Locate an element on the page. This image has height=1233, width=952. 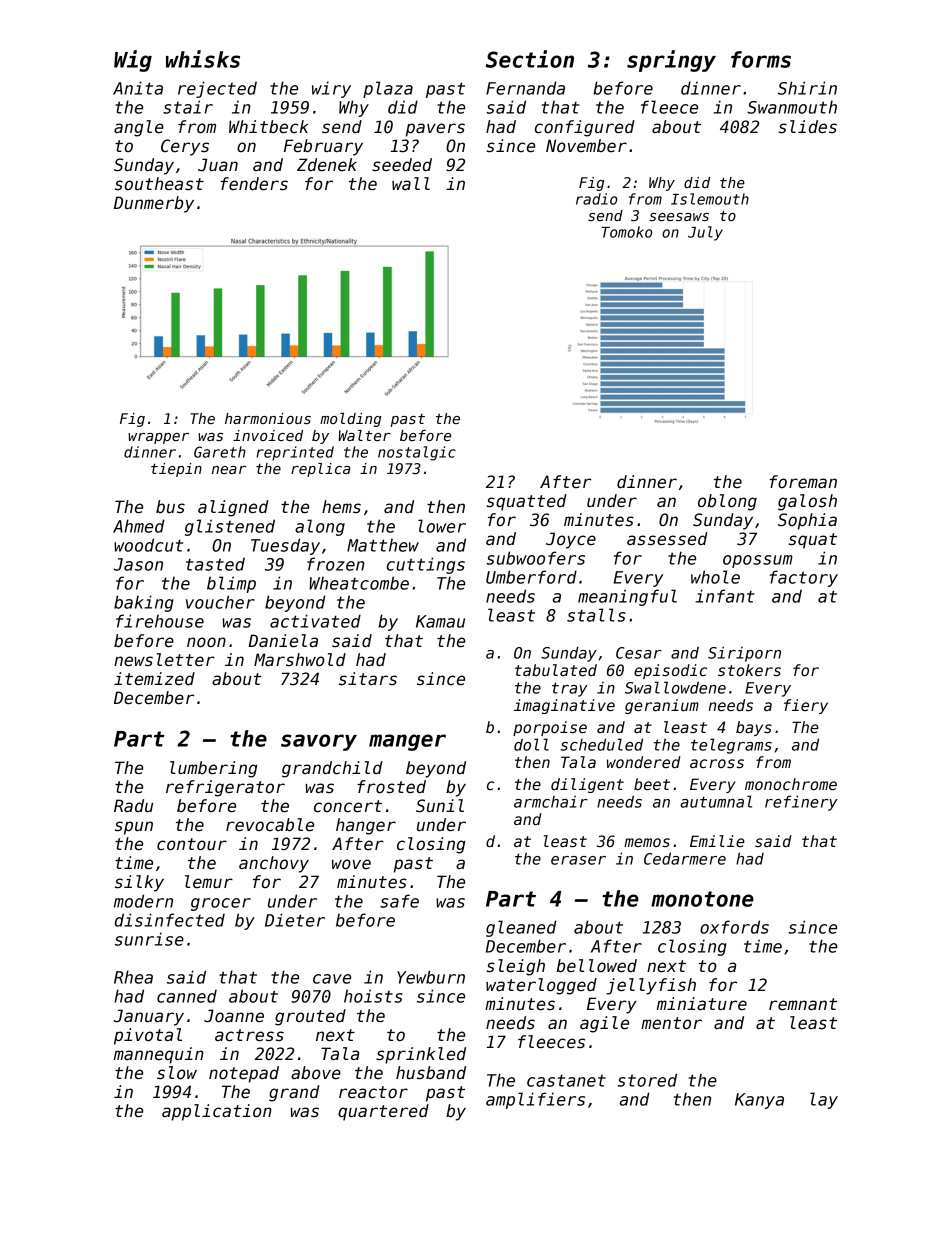
notepad is located at coordinates (244, 1074).
